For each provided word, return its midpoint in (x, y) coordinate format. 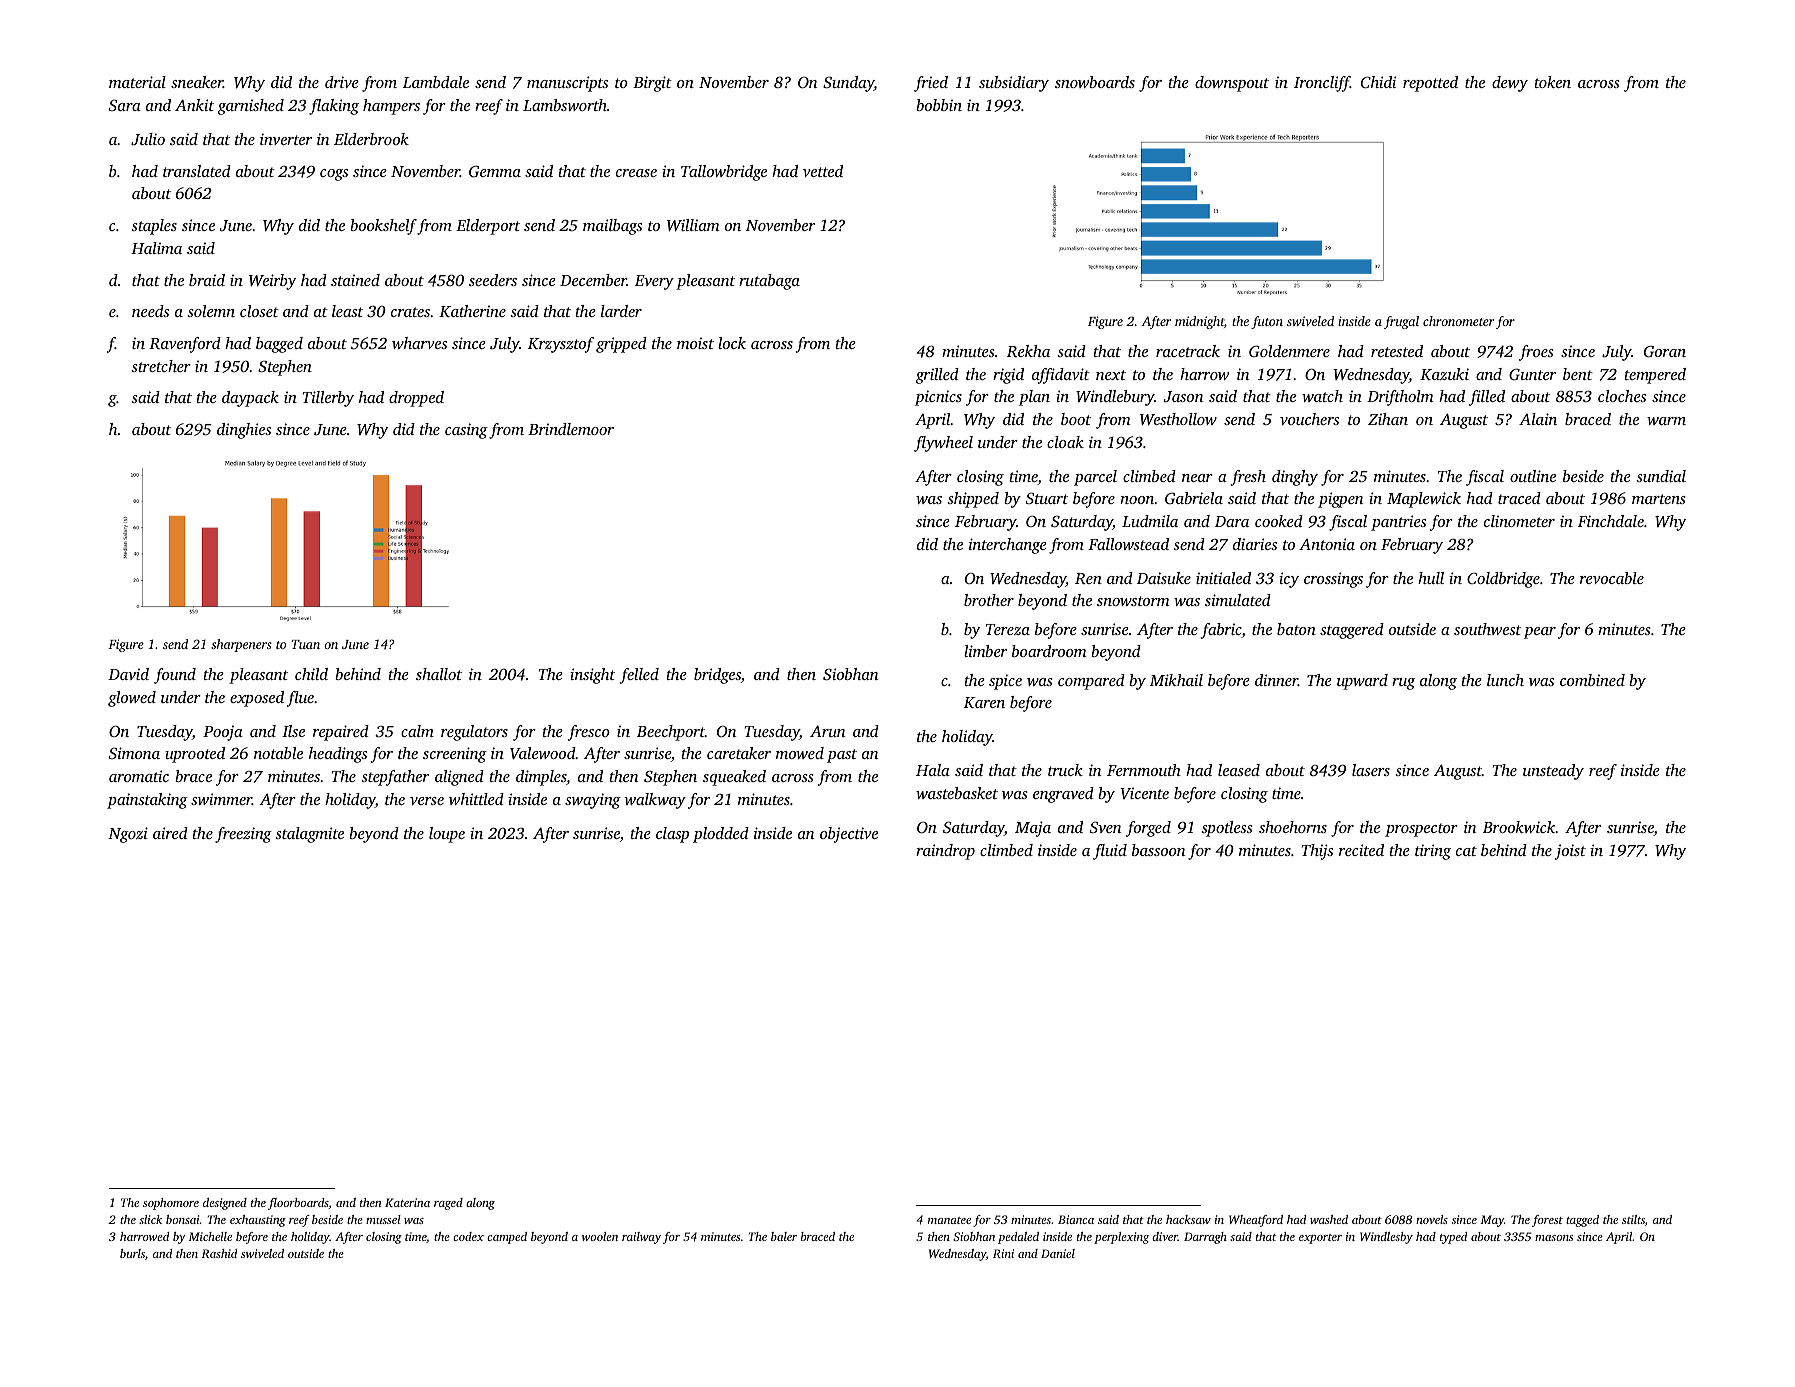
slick (150, 1219)
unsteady (1553, 772)
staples (154, 227)
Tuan (305, 644)
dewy (1510, 84)
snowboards (1095, 82)
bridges (717, 676)
